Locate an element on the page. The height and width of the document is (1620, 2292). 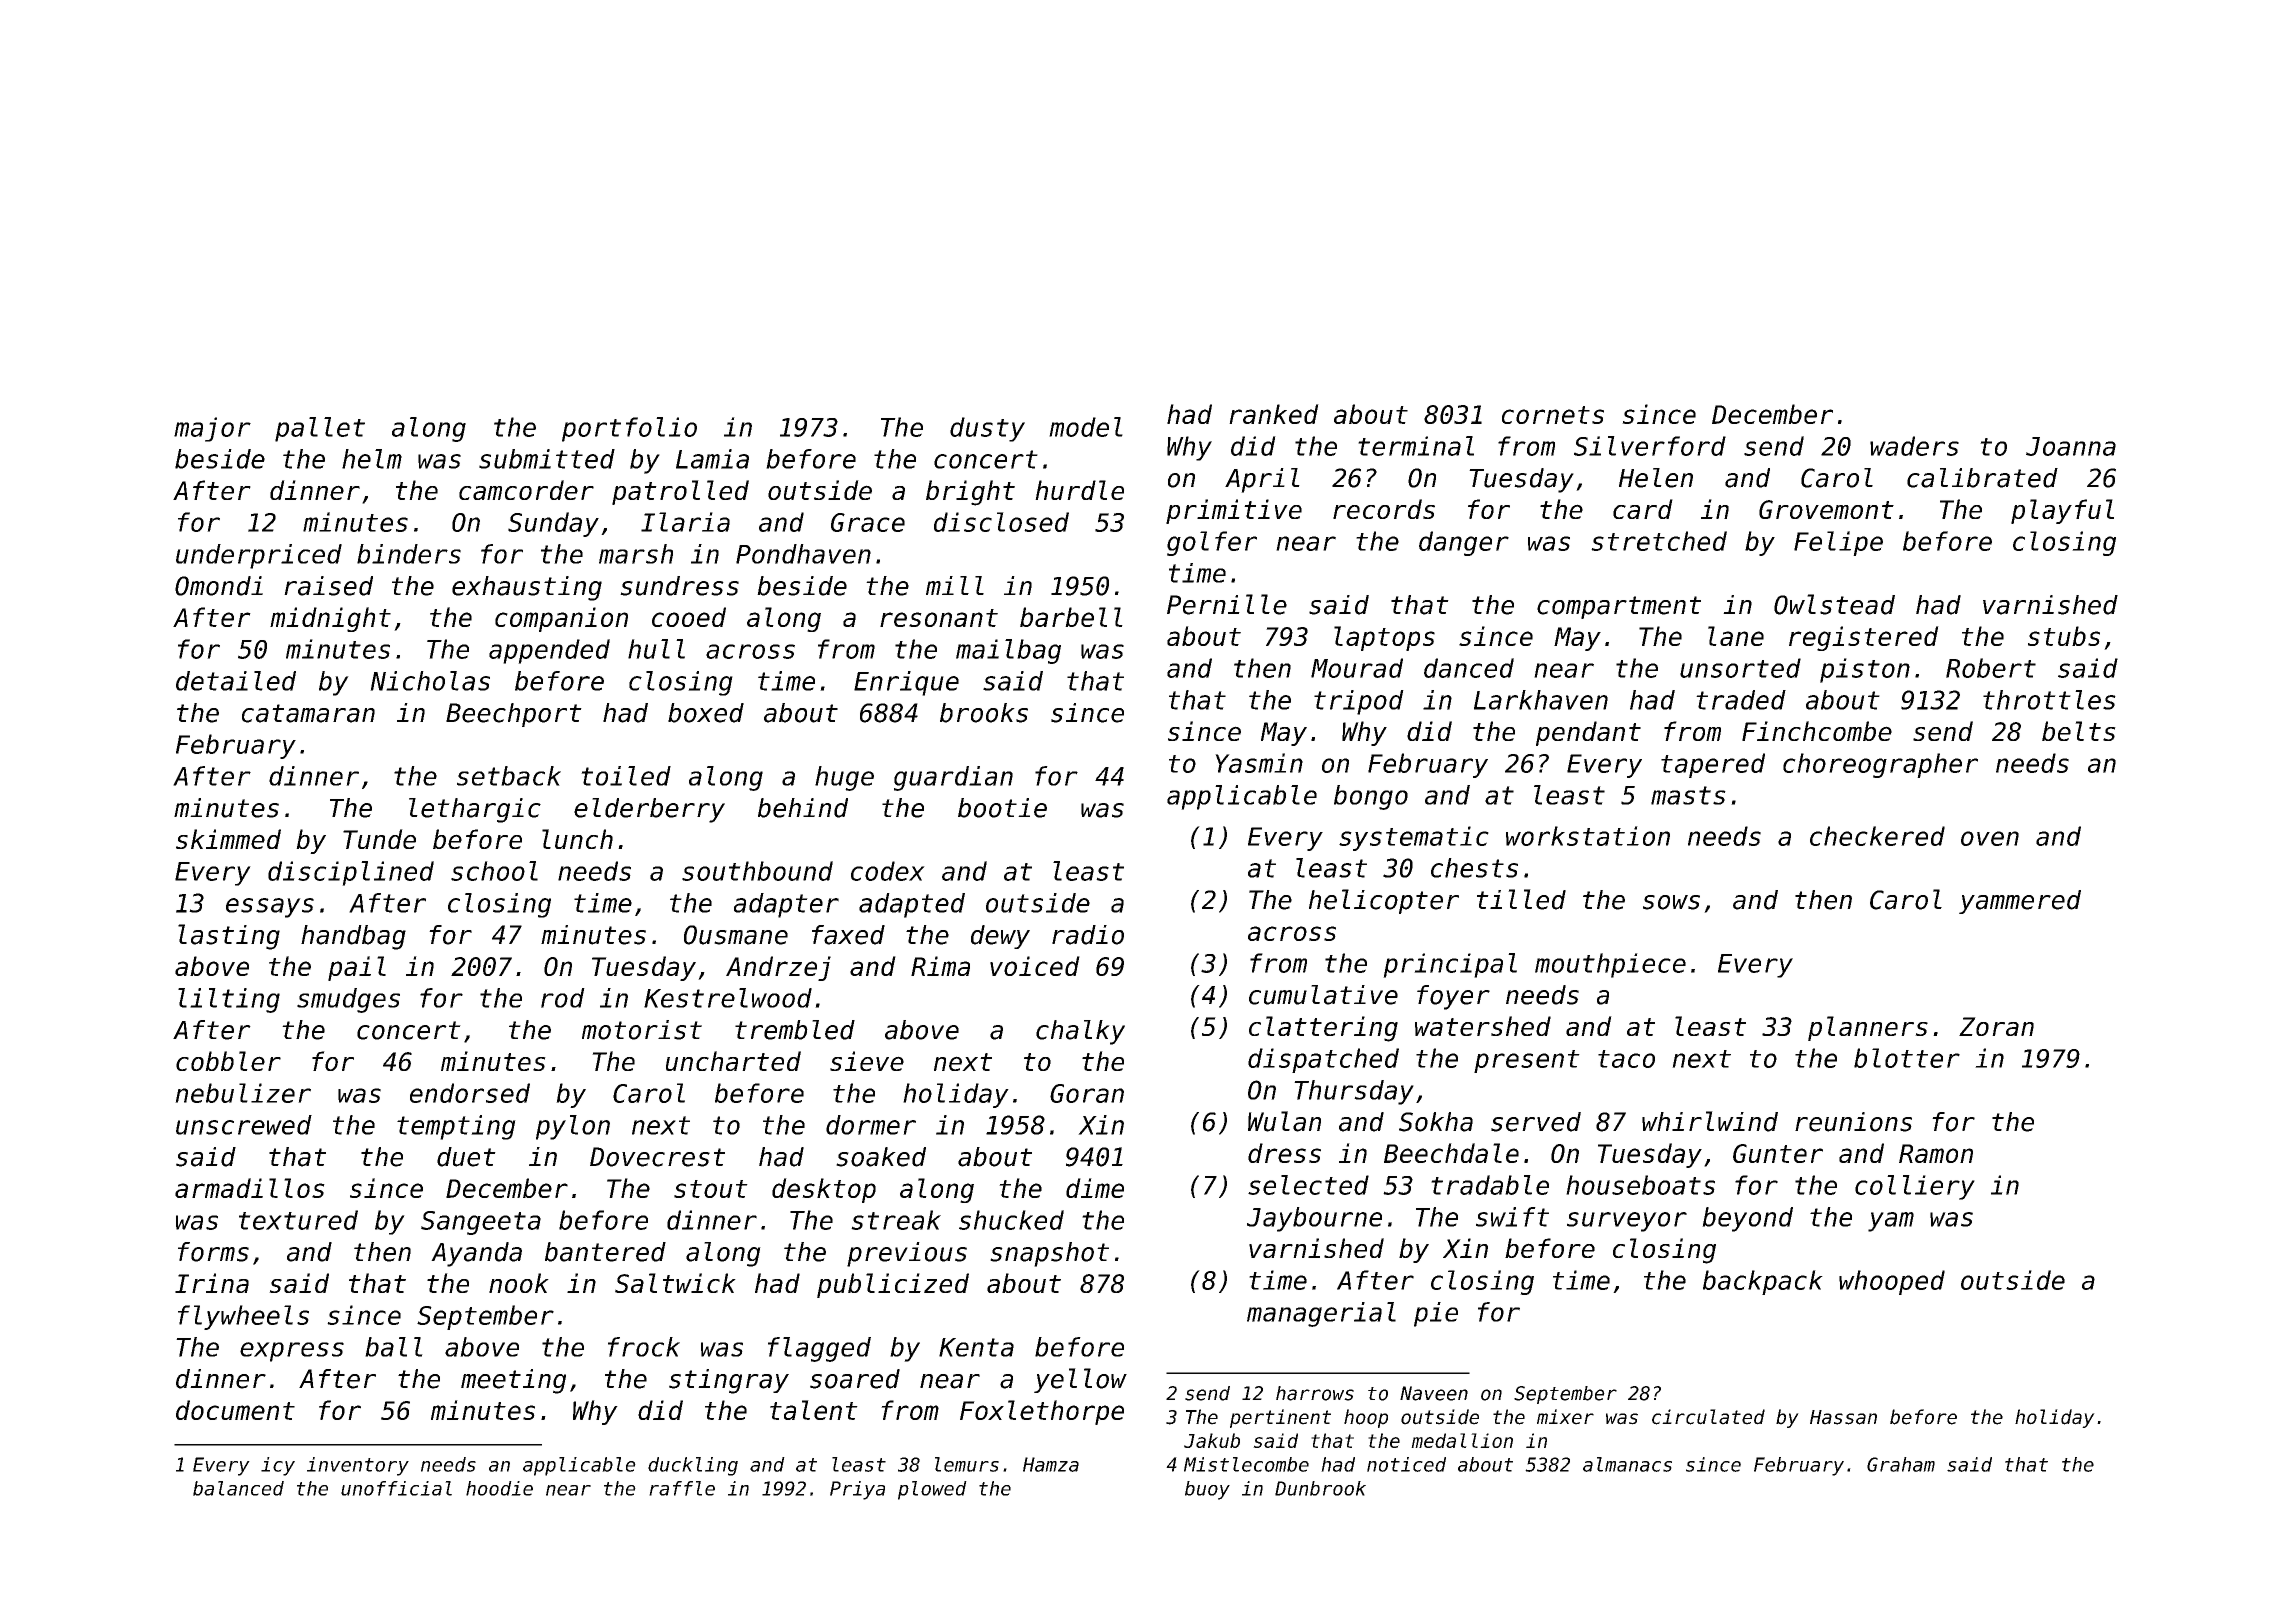
pendant is located at coordinates (1588, 733).
